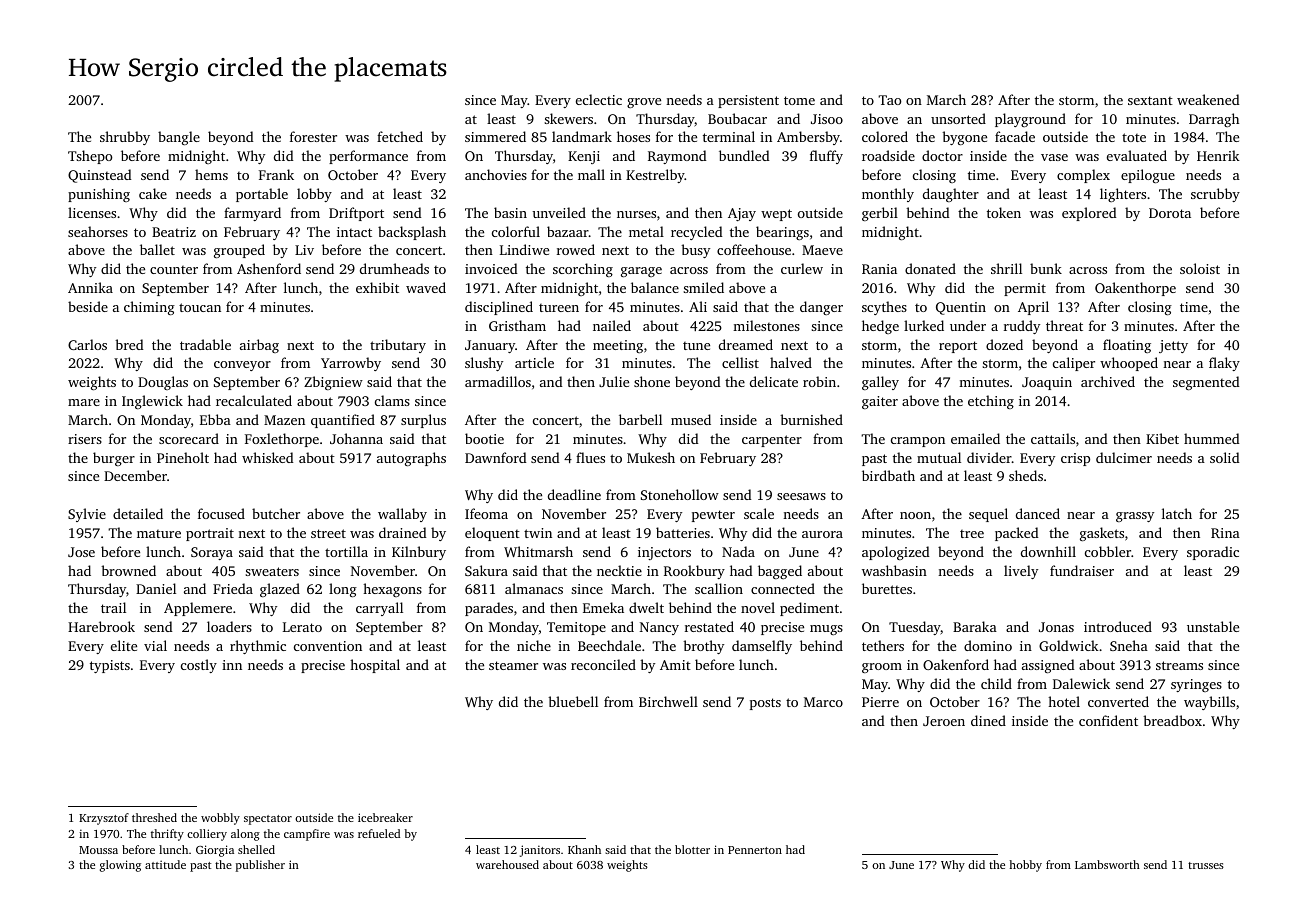  Describe the element at coordinates (640, 419) in the screenshot. I see `barbell` at that location.
